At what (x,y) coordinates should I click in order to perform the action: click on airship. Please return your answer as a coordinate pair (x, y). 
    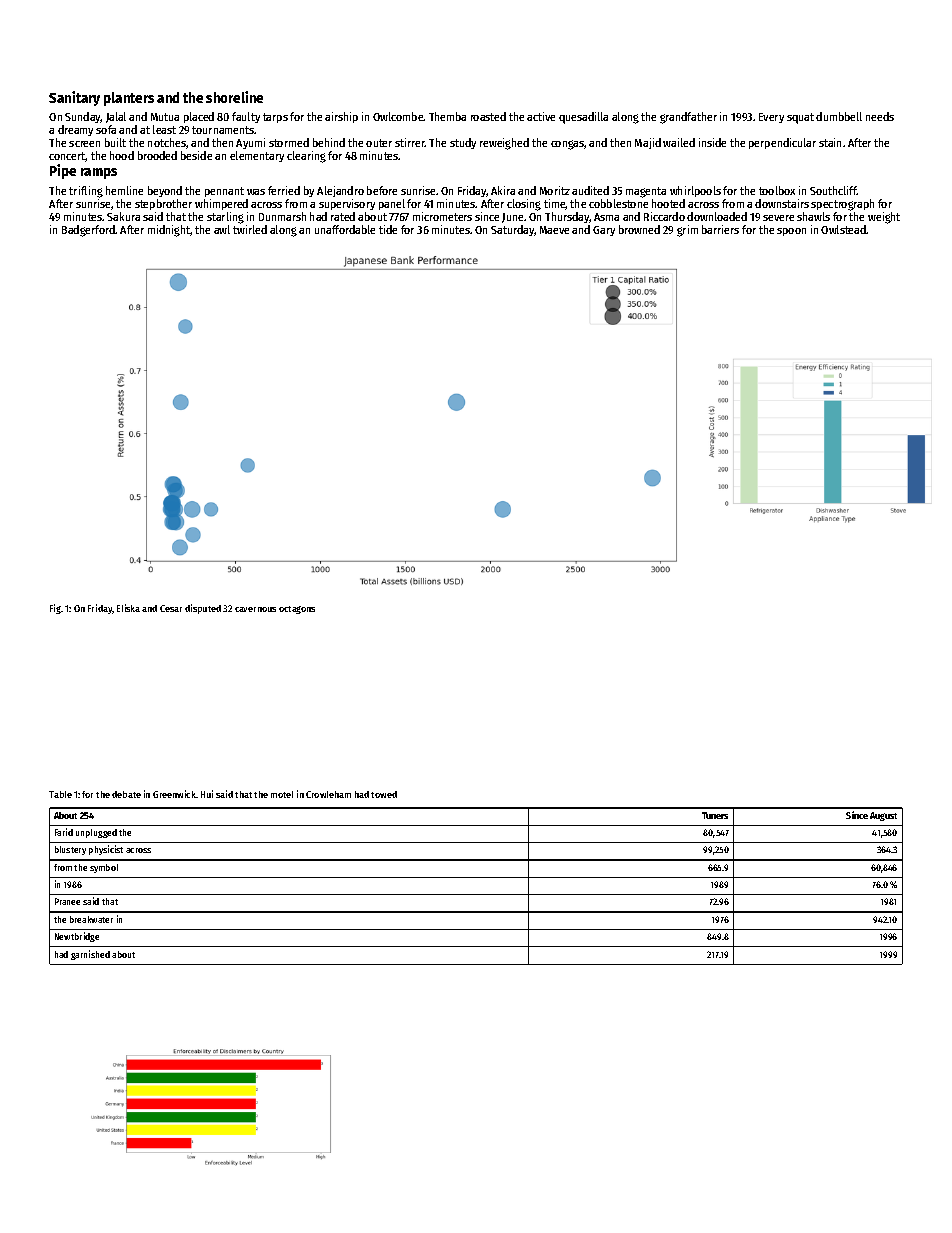
    Looking at the image, I should click on (341, 117).
